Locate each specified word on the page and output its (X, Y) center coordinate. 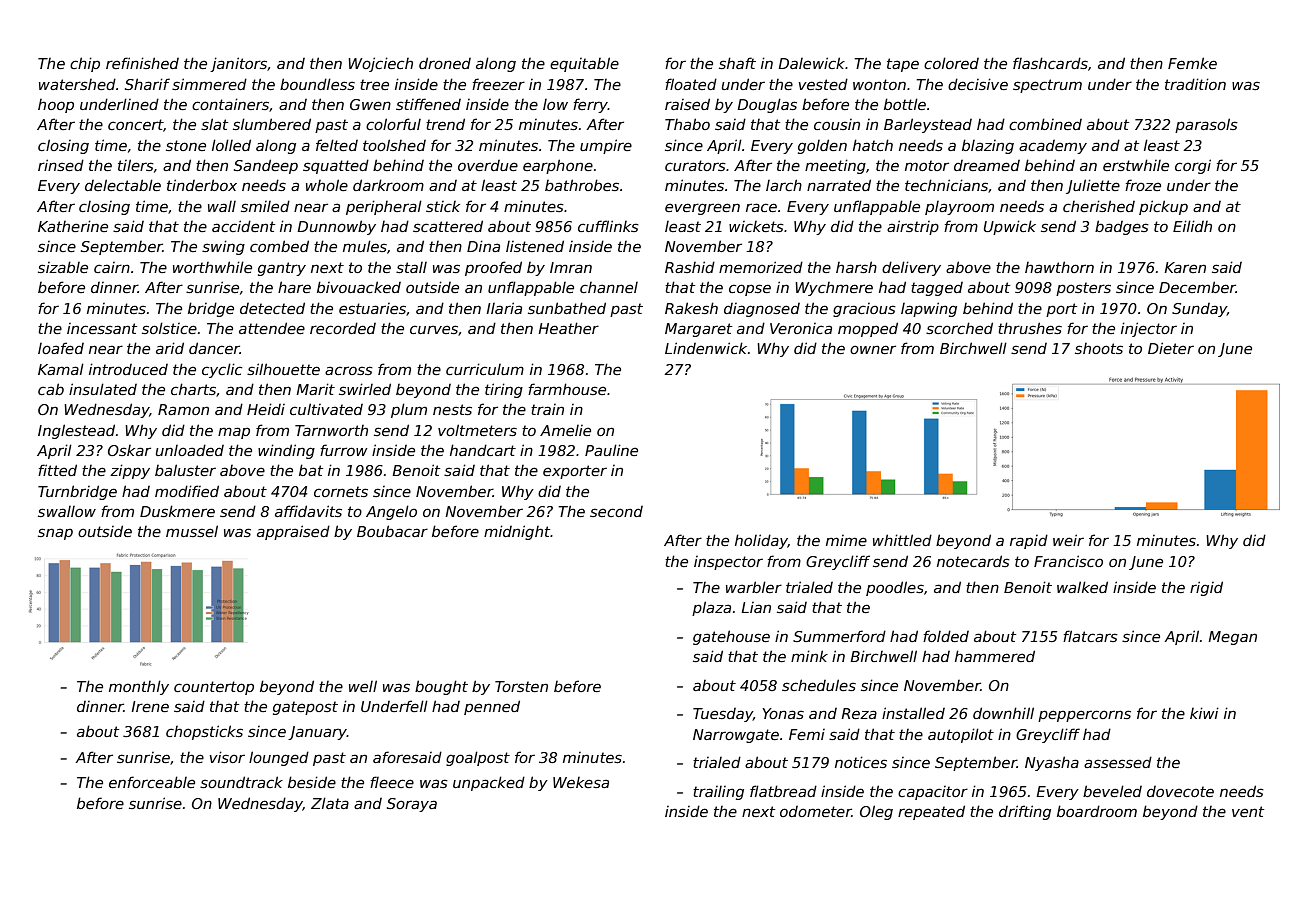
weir (1068, 540)
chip (85, 64)
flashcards (1050, 63)
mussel (192, 531)
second (616, 511)
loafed (61, 348)
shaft (737, 63)
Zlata (330, 803)
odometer (816, 811)
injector (1149, 329)
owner (873, 349)
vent (1248, 811)
